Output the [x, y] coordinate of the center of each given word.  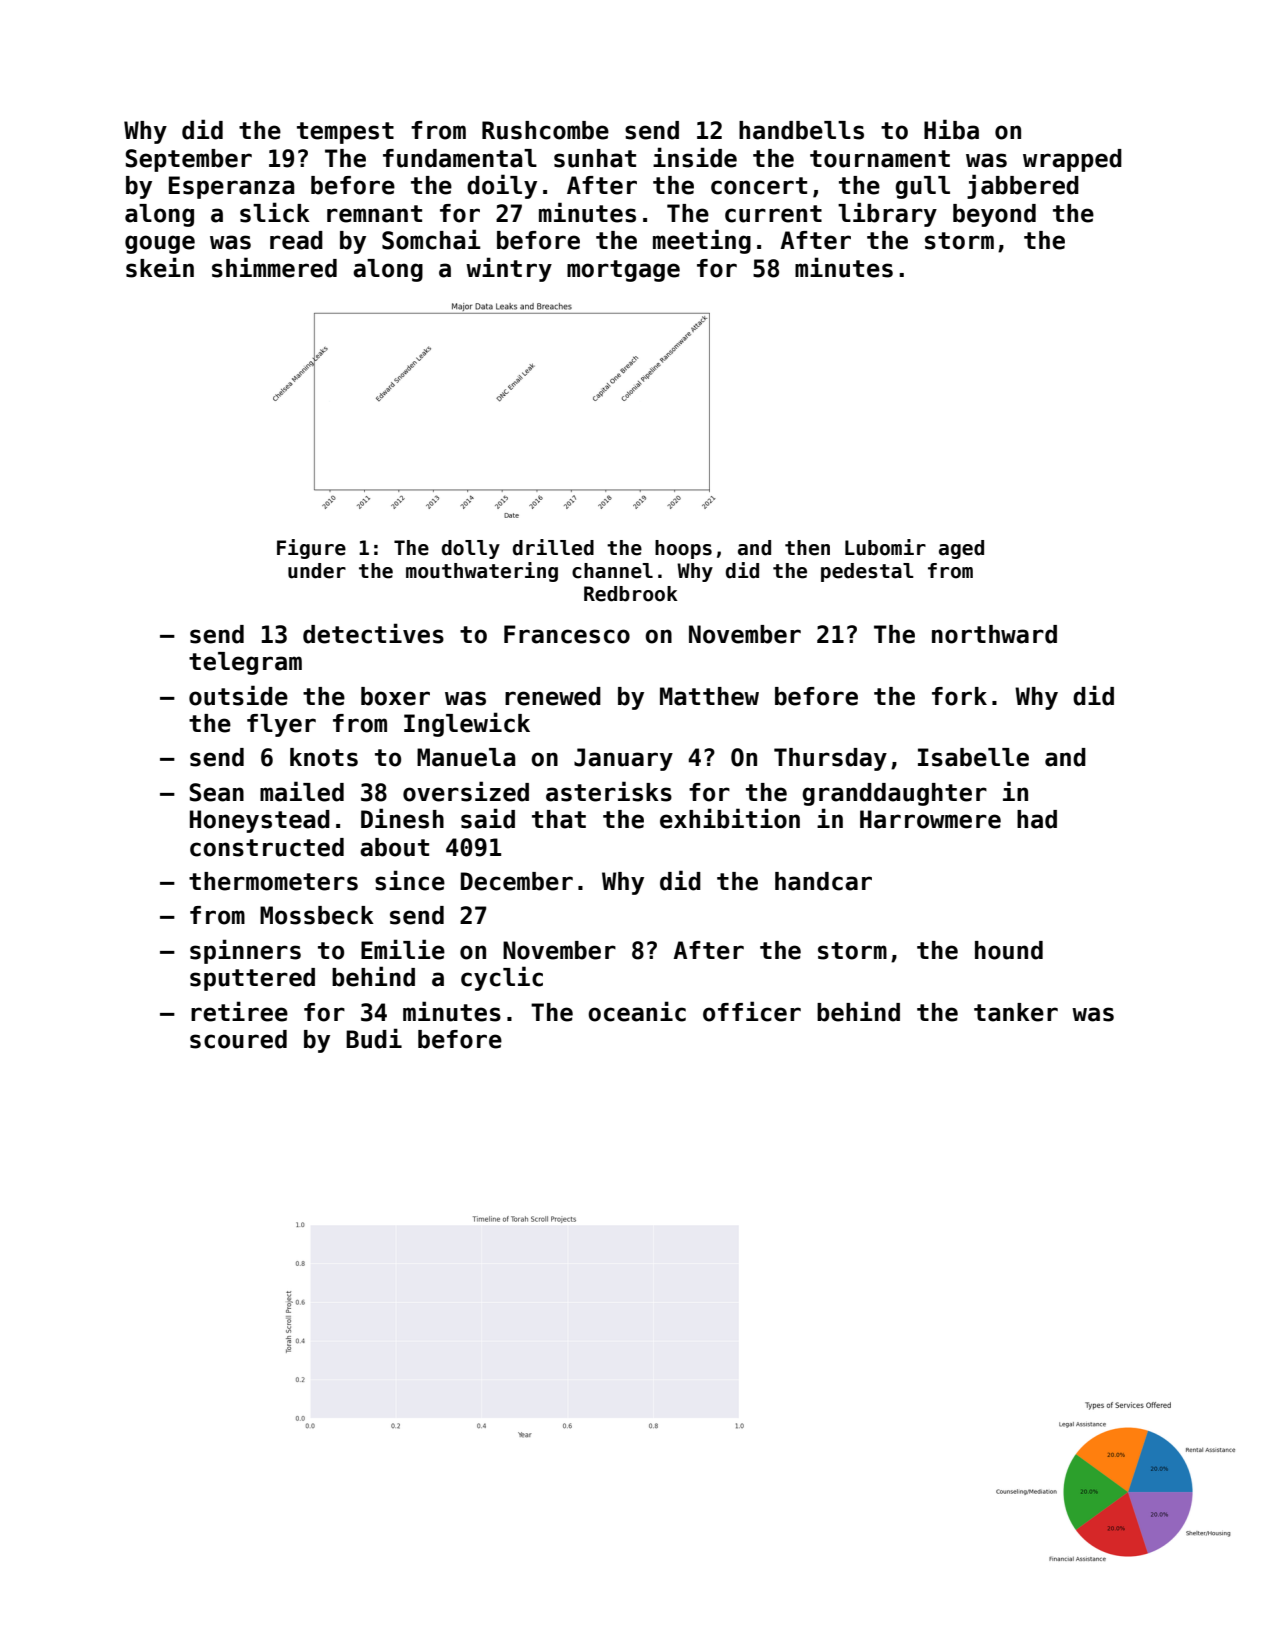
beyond [994, 215]
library [887, 214]
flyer [281, 725]
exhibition [730, 818]
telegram [245, 663]
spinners [245, 951]
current [773, 214]
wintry [509, 269]
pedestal [867, 572]
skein [160, 267]
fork [959, 696]
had [1037, 819]
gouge [160, 244]
